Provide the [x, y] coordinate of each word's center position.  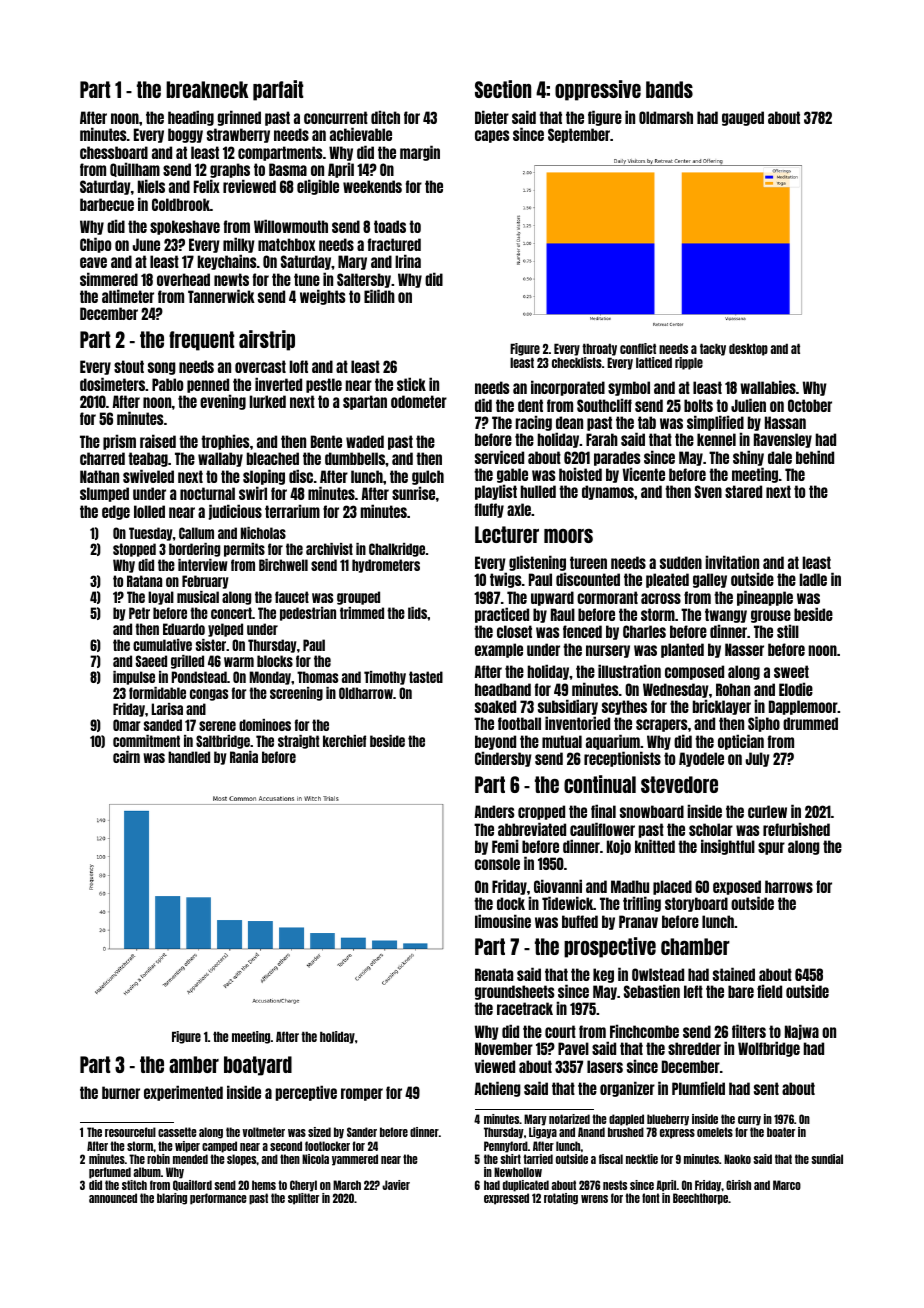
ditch [385, 117]
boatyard [258, 1066]
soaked [495, 706]
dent [530, 405]
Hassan [785, 422]
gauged [743, 118]
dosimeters [113, 384]
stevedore [679, 784]
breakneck [207, 89]
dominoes [265, 725]
